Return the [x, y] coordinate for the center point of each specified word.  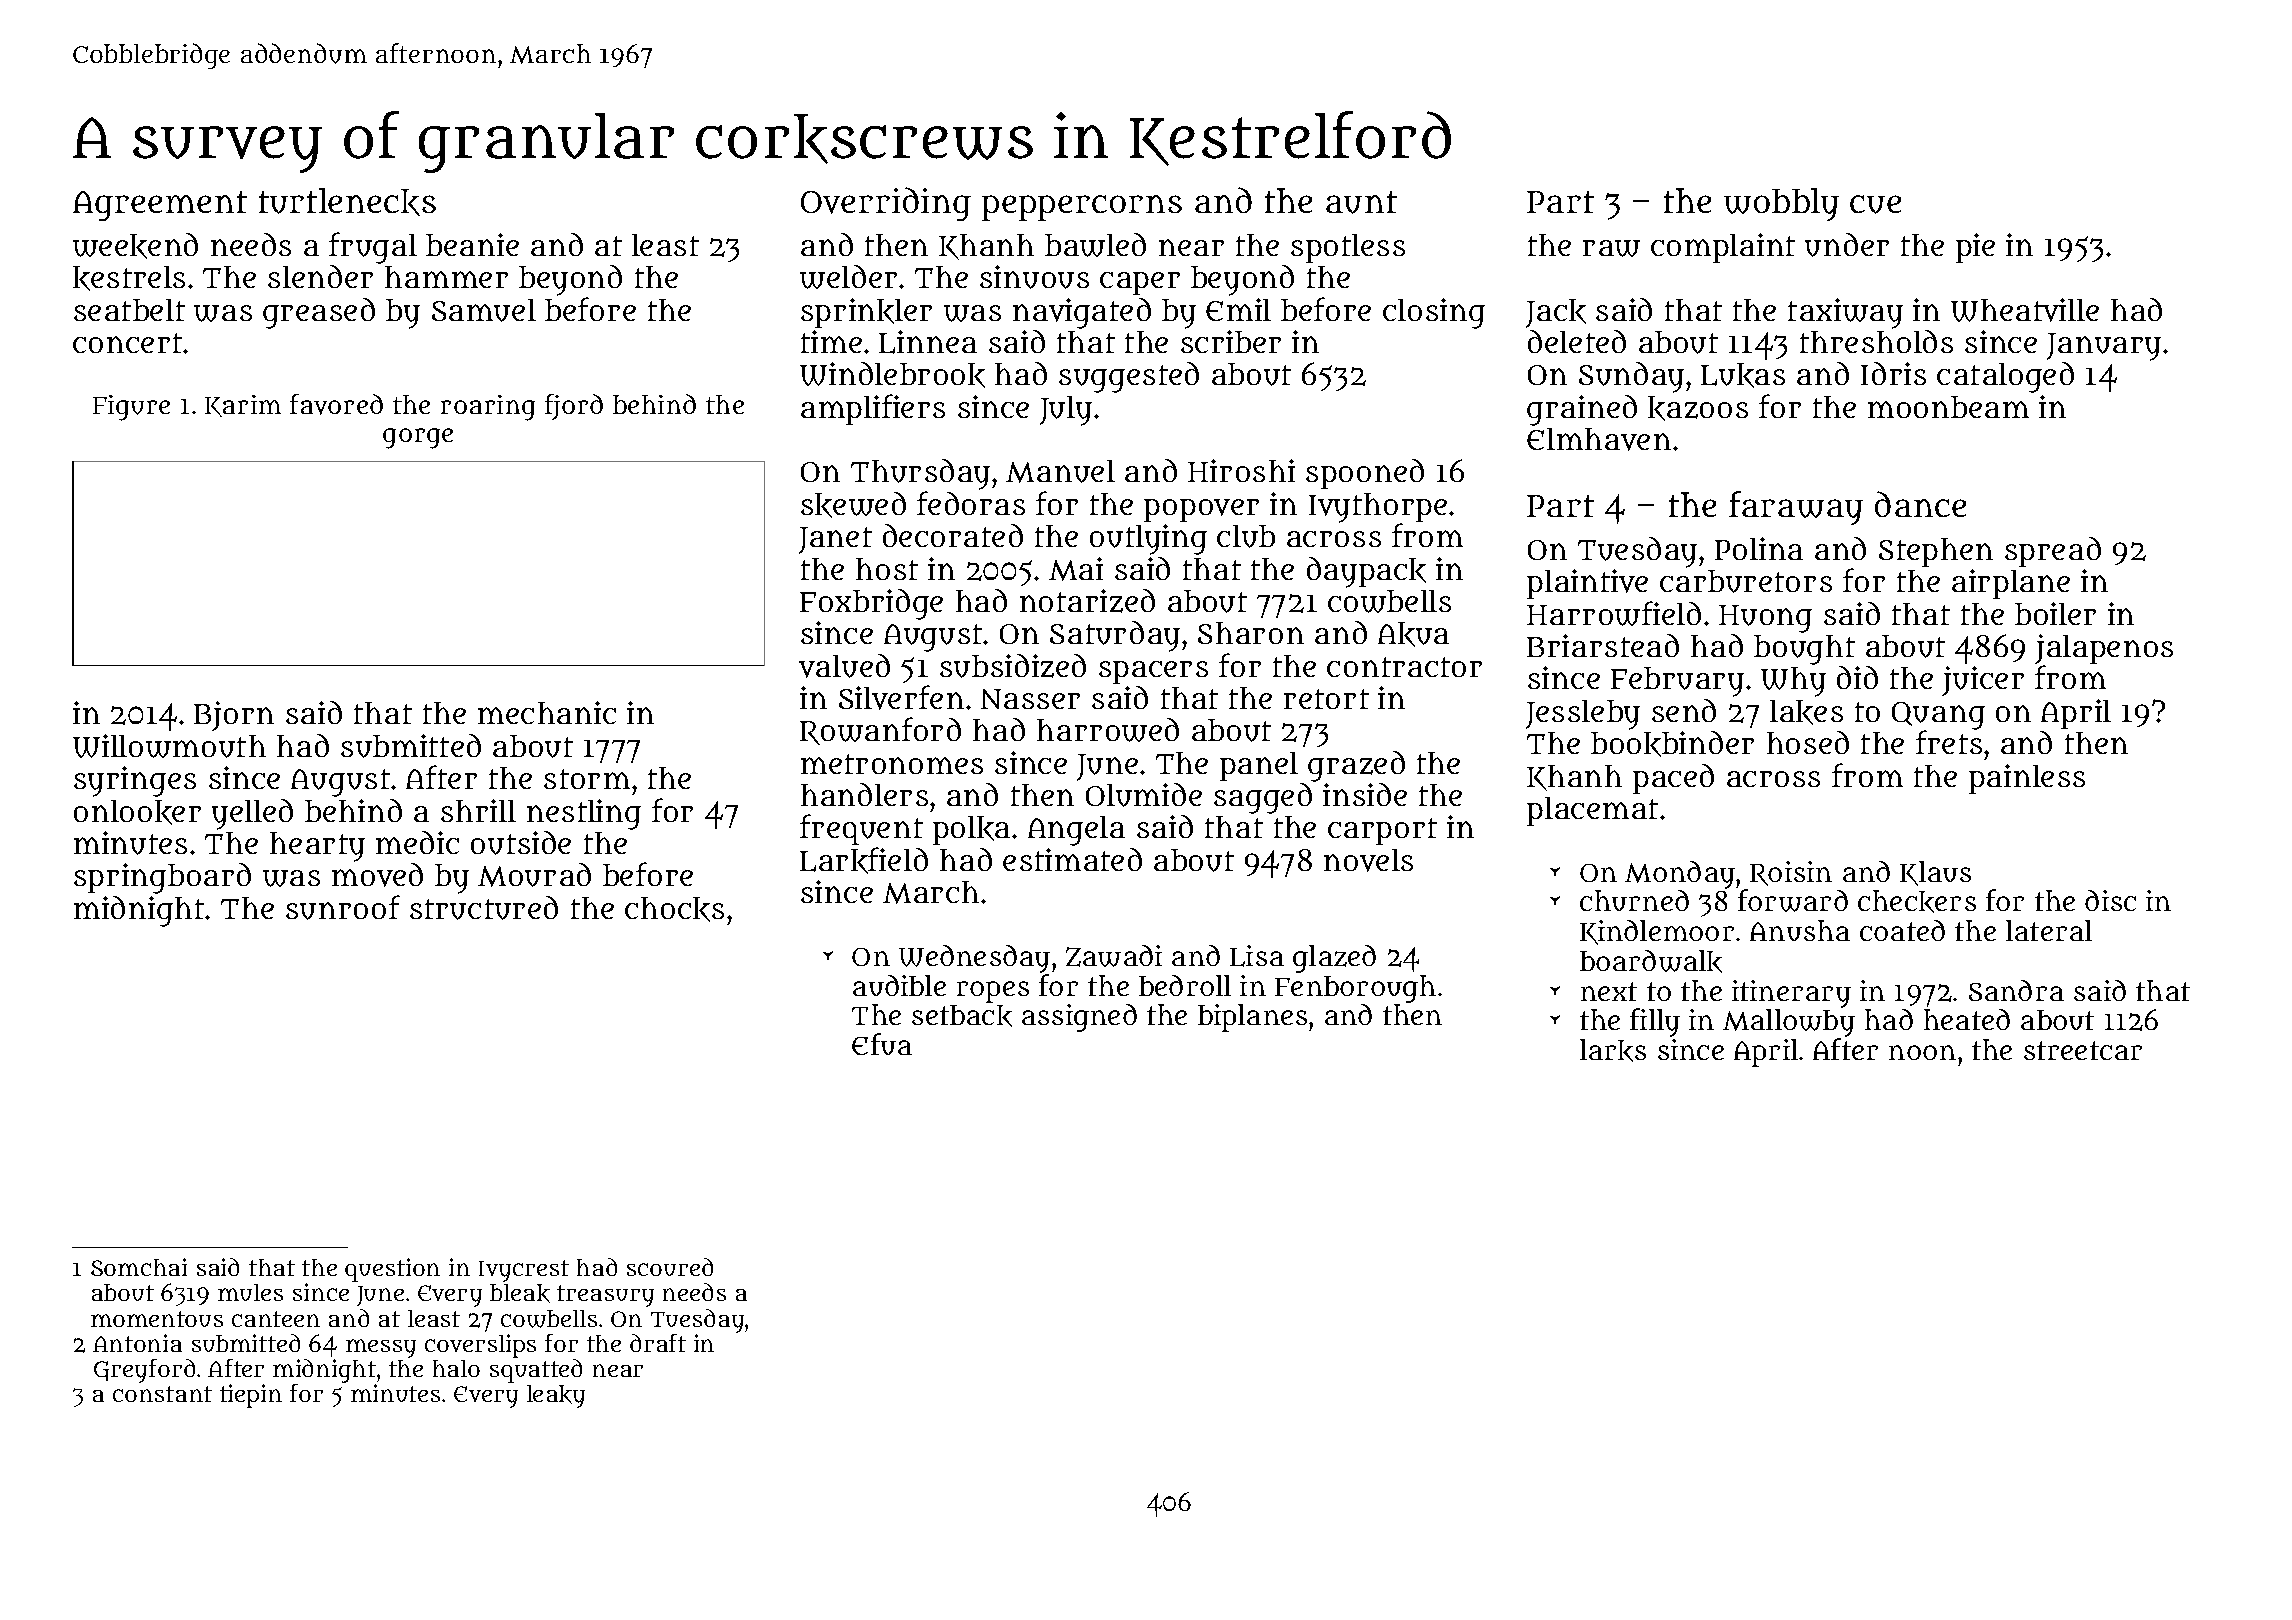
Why [1793, 682]
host [887, 569]
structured [484, 908]
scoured [670, 1267]
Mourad [534, 875]
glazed [1334, 959]
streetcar [2083, 1050]
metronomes [892, 764]
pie [1975, 248]
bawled [1095, 245]
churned [1634, 900]
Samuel [484, 310]
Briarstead [1603, 645]
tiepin [251, 1396]
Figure [131, 408]
